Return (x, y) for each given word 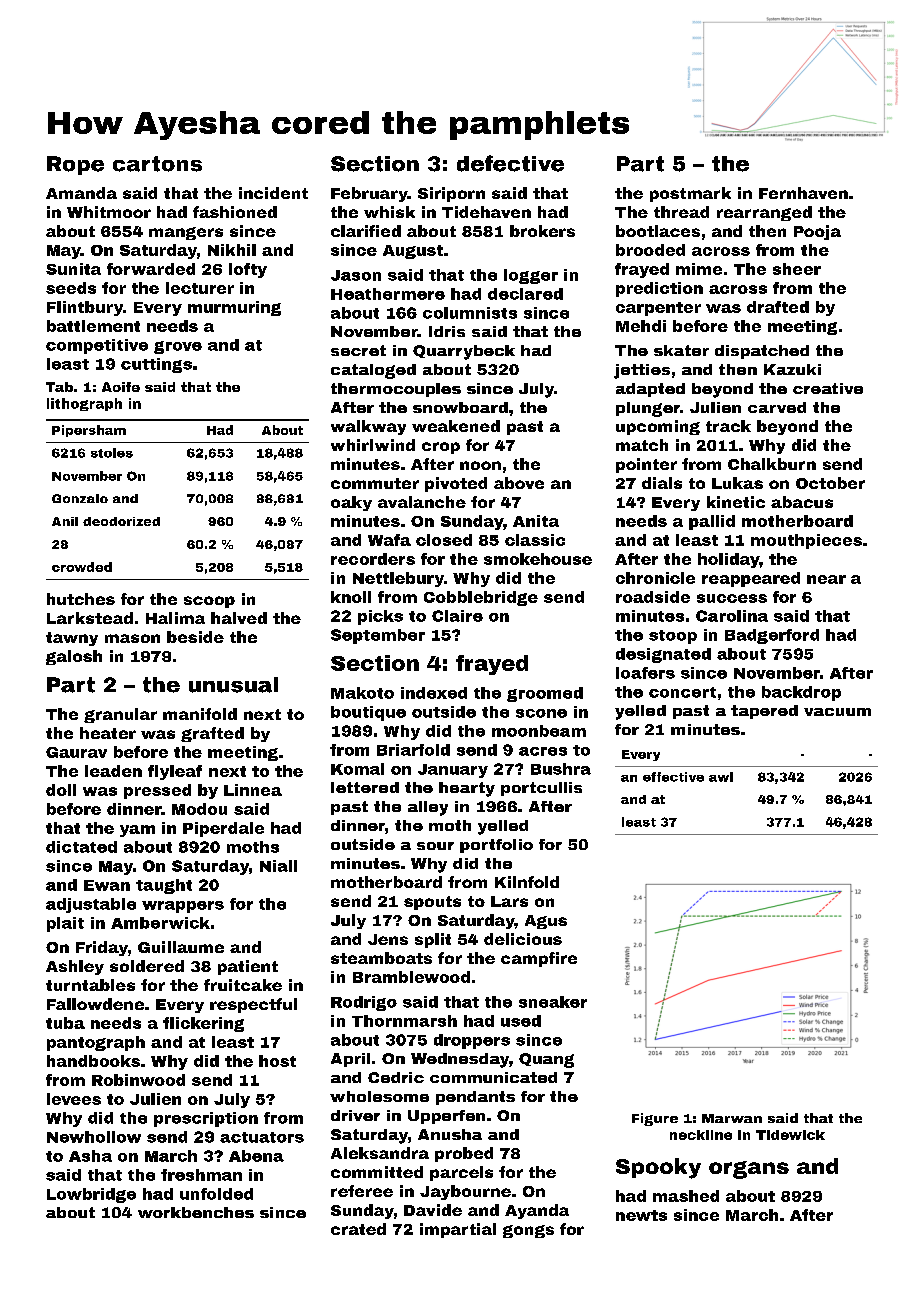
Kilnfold (527, 882)
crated (358, 1229)
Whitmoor (109, 212)
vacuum (837, 712)
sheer (797, 269)
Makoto (362, 693)
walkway (368, 427)
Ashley (75, 967)
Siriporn (451, 194)
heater (108, 733)
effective (673, 777)
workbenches (196, 1212)
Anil (65, 521)
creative (828, 388)
